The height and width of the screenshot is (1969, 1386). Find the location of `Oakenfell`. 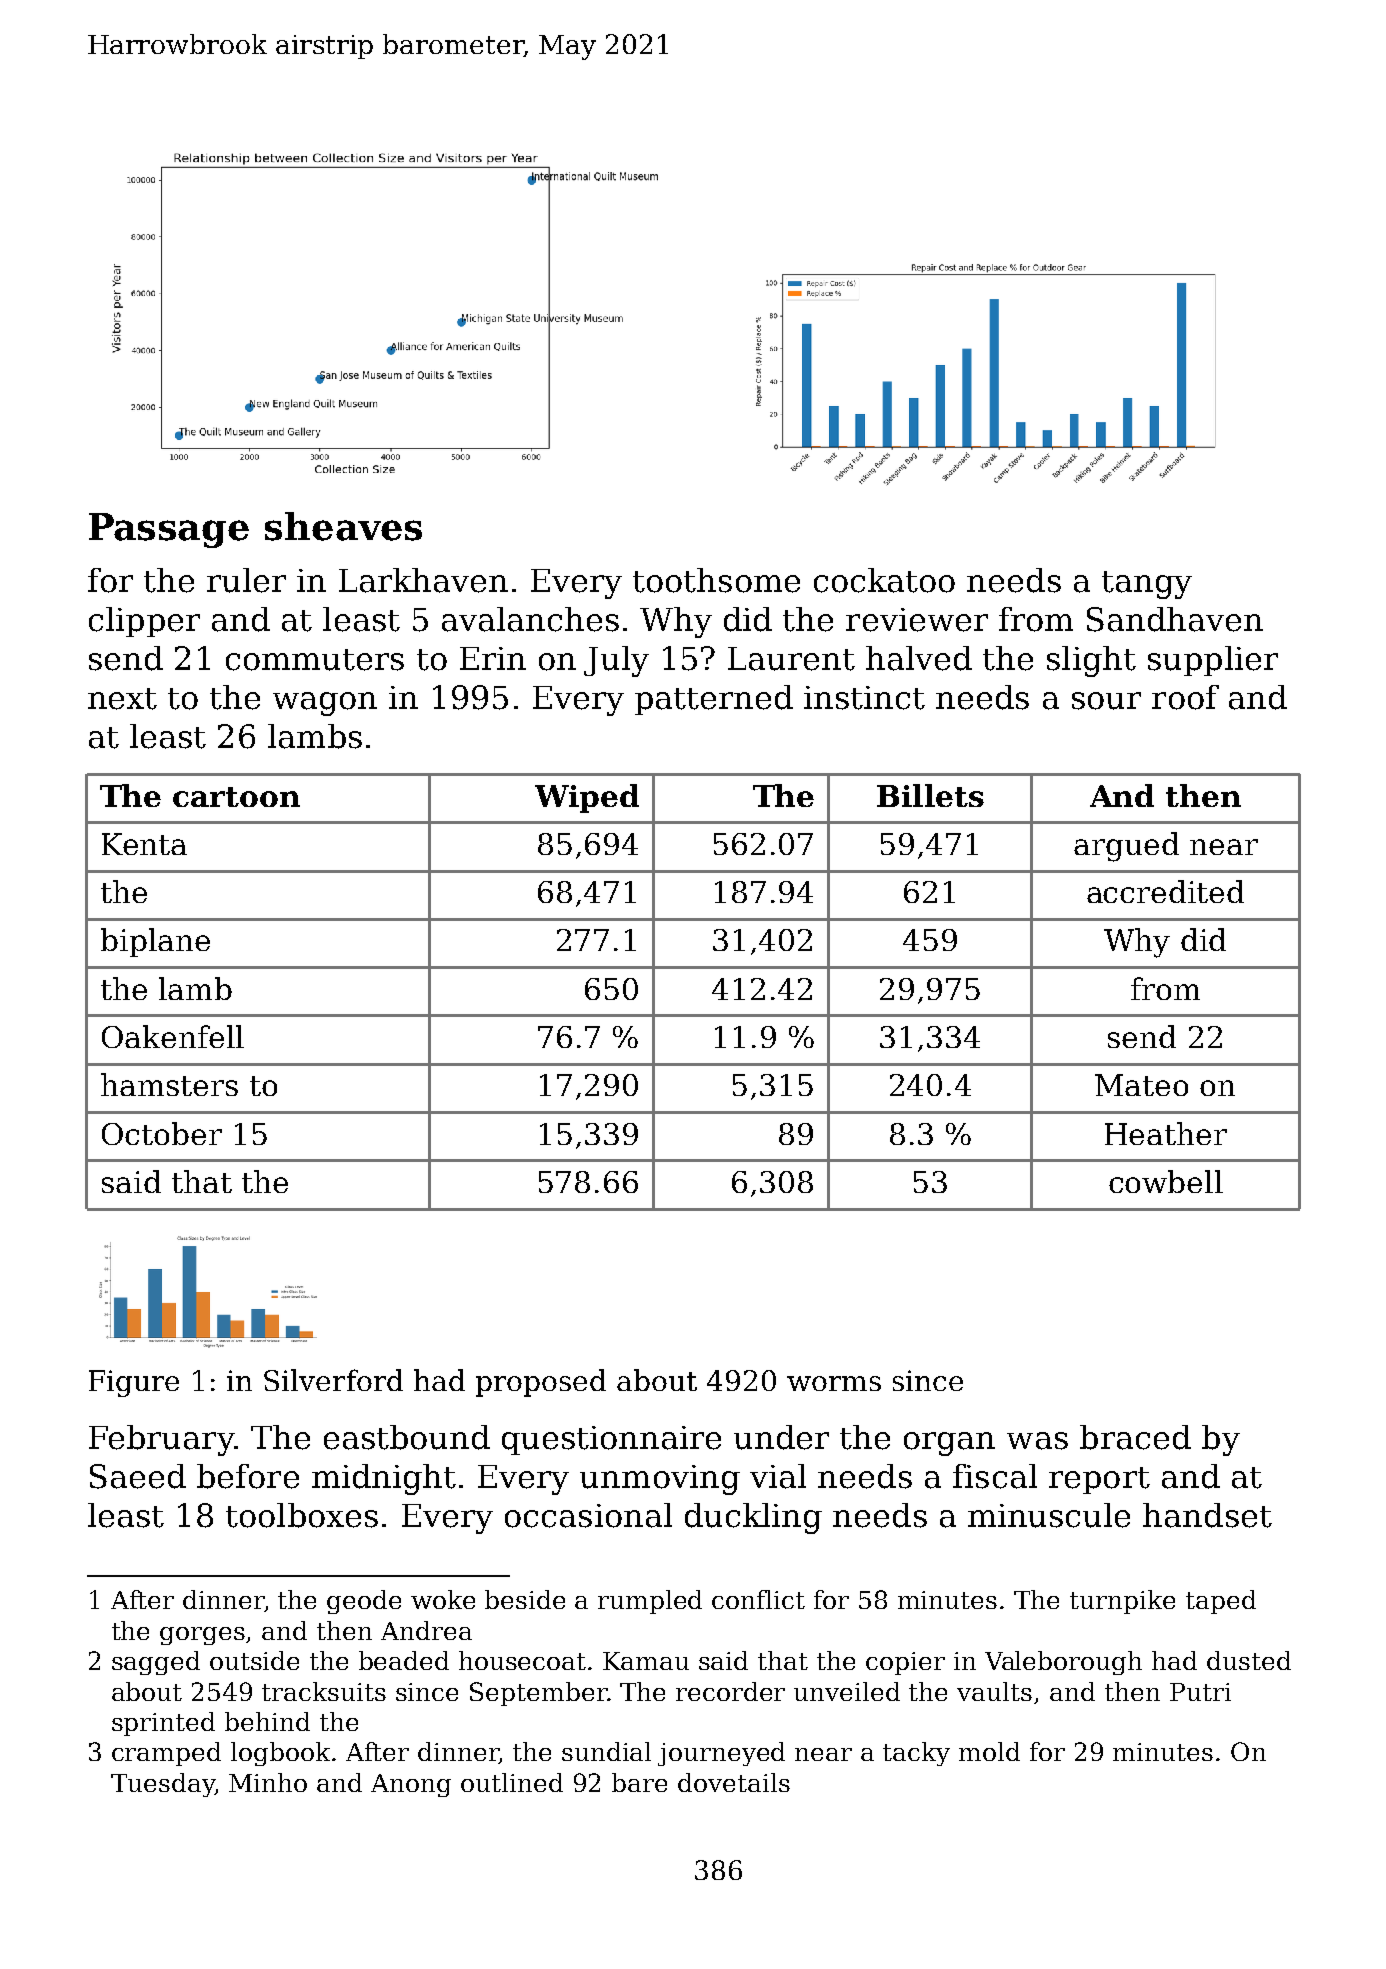

Oakenfell is located at coordinates (173, 1036).
